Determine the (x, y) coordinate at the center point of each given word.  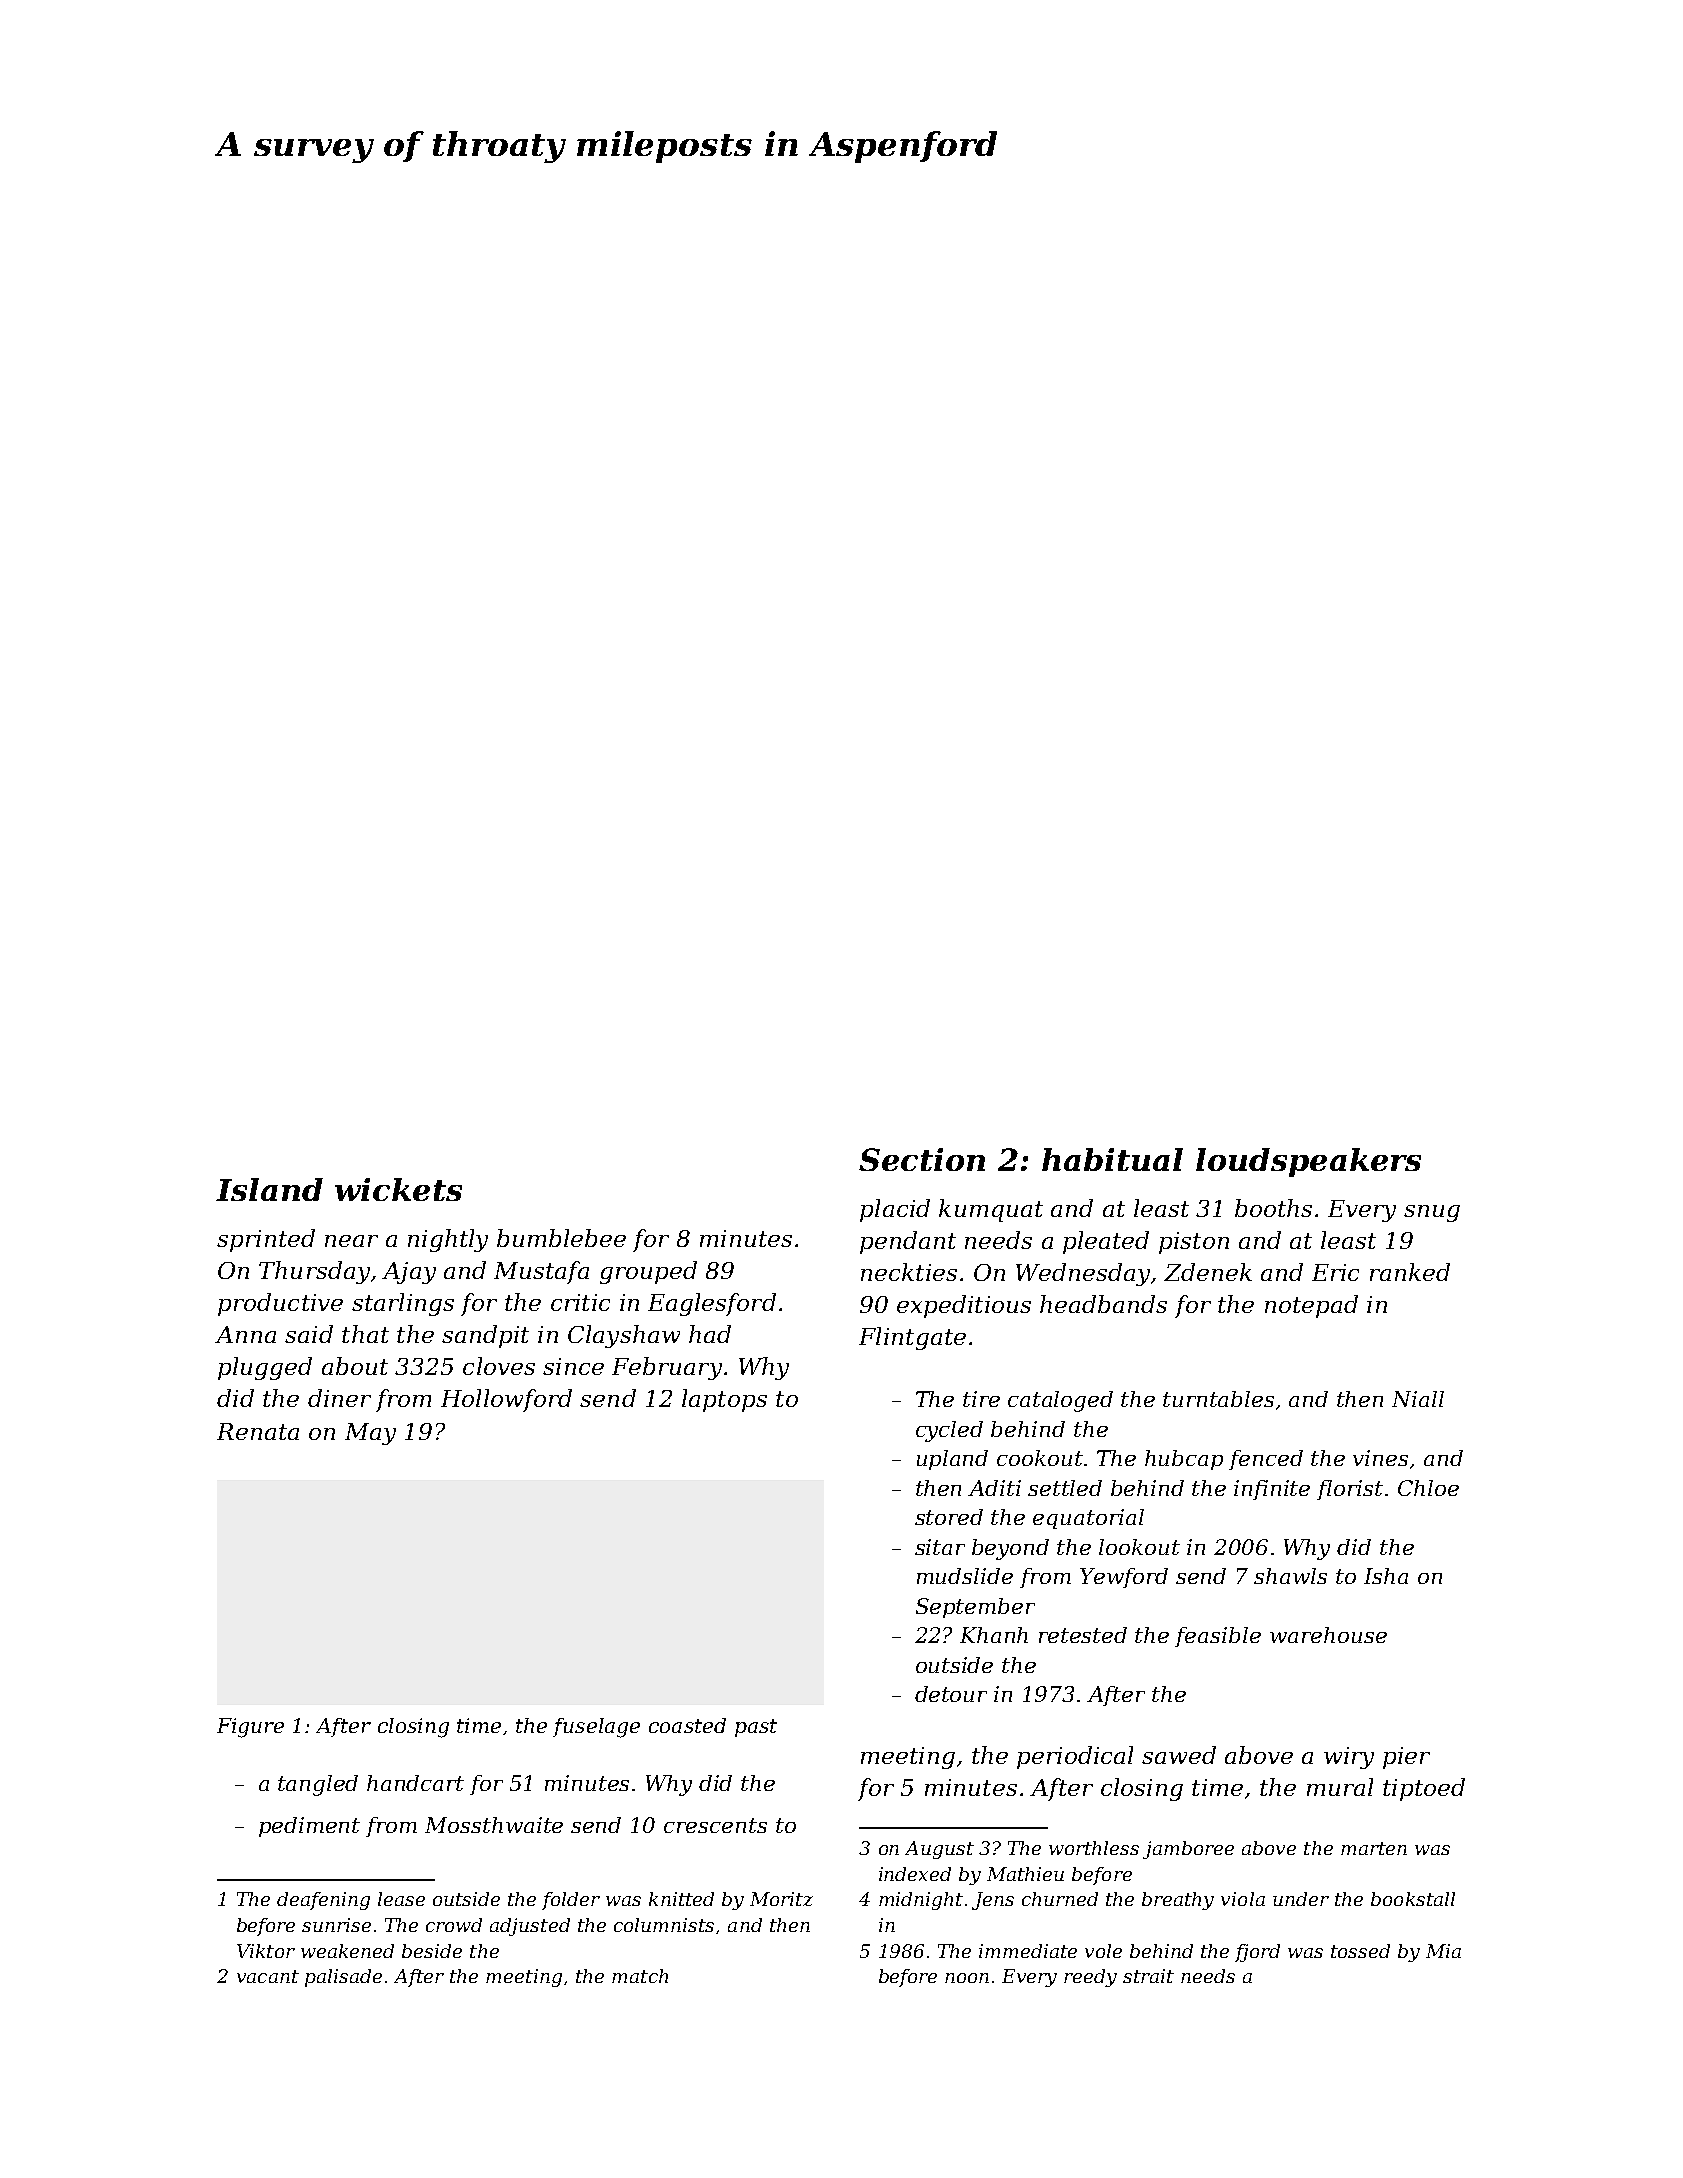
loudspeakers (1308, 1162)
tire (981, 1399)
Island (269, 1189)
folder (571, 1901)
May (370, 1434)
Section (922, 1159)
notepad (1311, 1306)
